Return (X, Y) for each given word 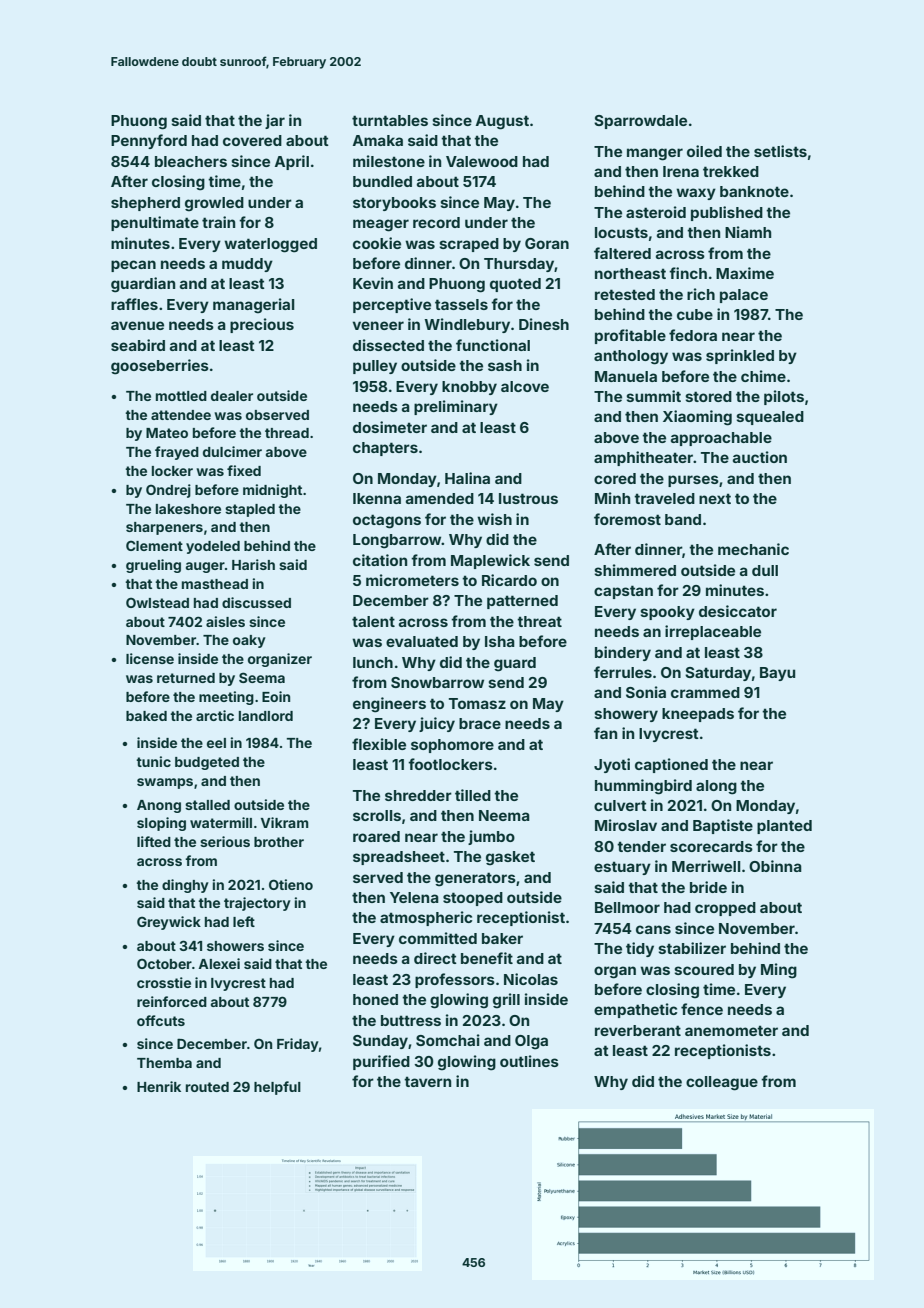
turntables (390, 120)
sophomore (452, 746)
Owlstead (157, 603)
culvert (620, 805)
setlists (780, 151)
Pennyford (149, 141)
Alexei (219, 963)
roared (376, 836)
